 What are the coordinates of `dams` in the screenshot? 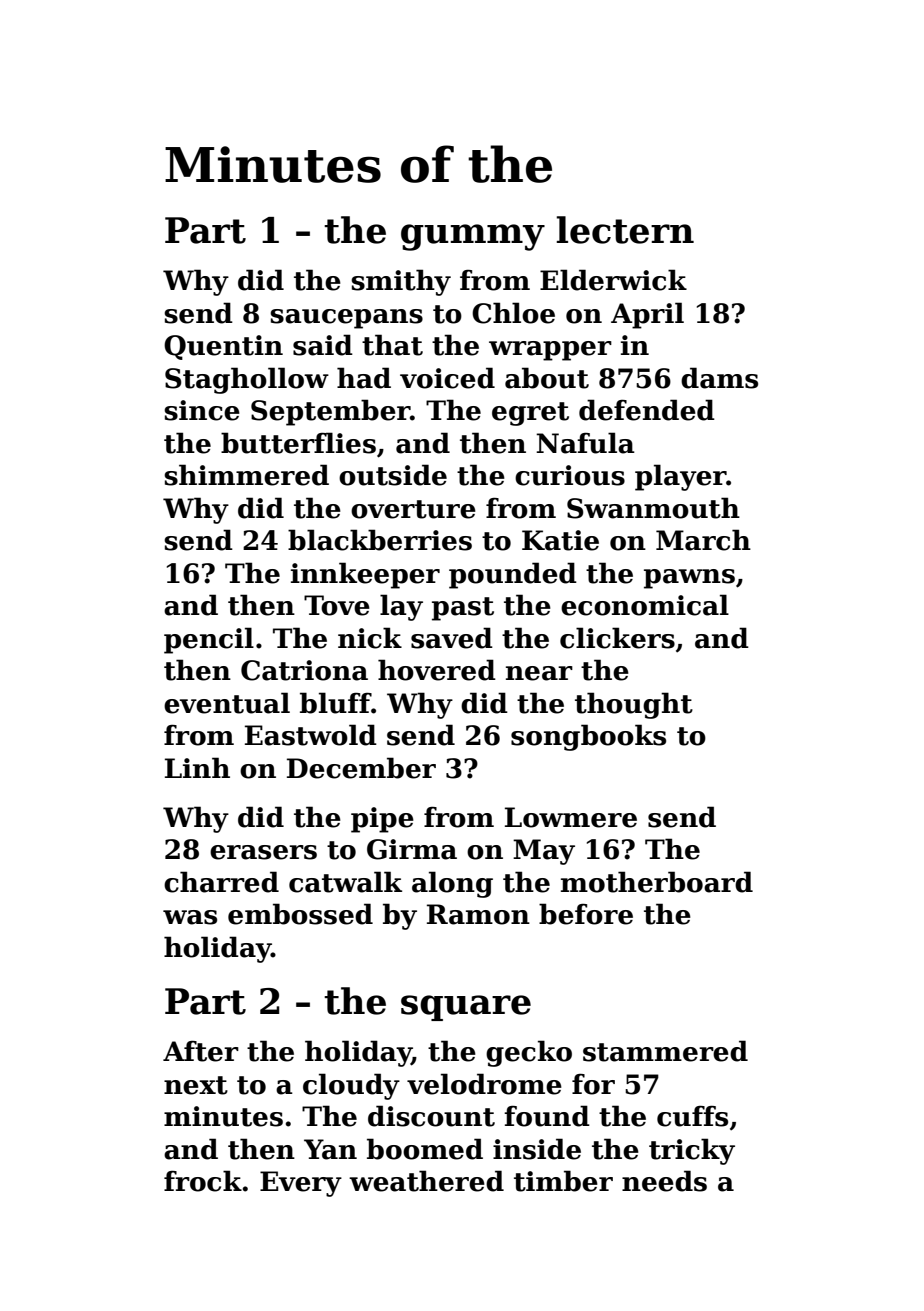 It's located at (719, 378).
